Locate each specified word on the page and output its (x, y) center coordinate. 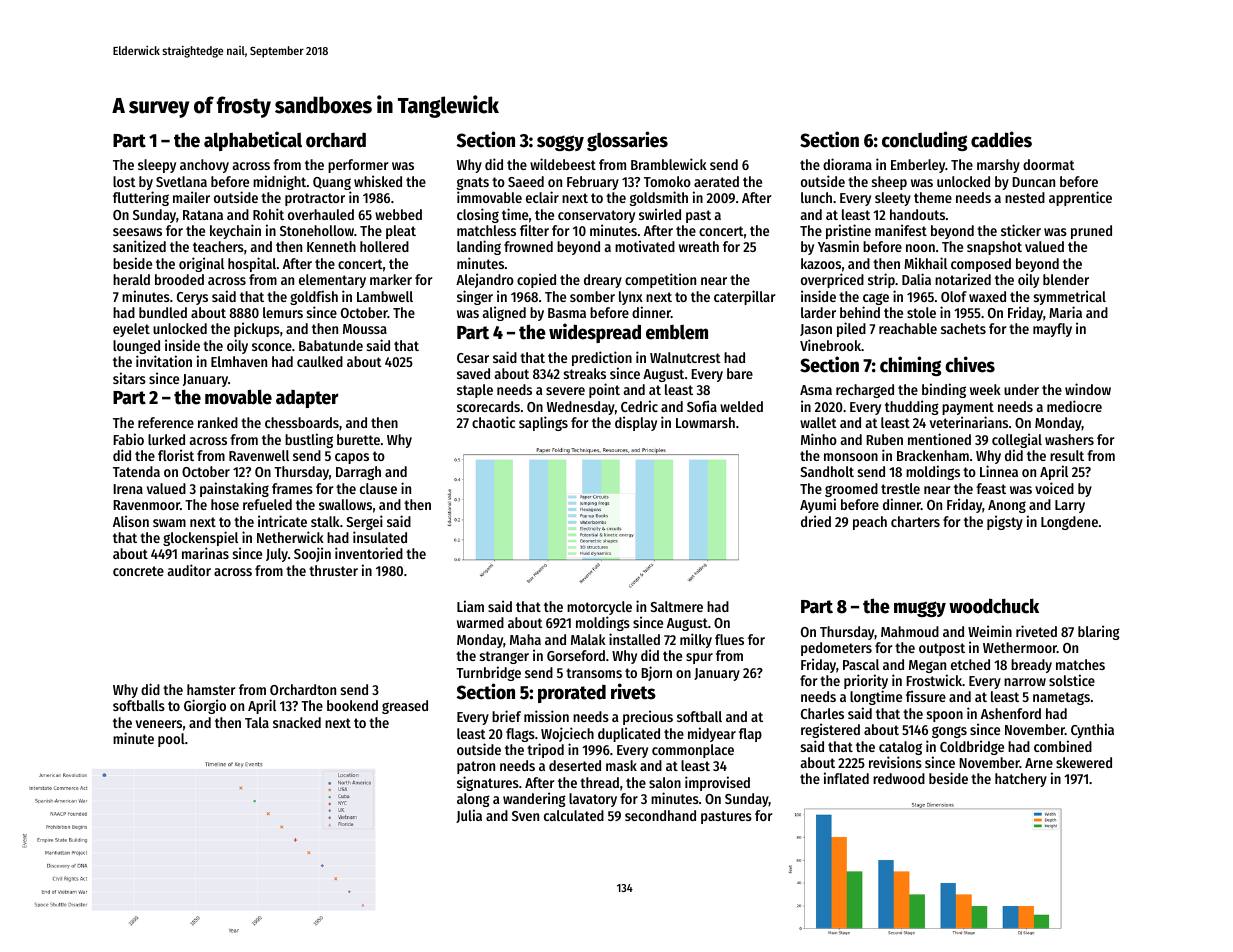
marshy (998, 166)
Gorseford (576, 655)
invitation (164, 361)
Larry (1070, 506)
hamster (211, 689)
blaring (1099, 632)
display (636, 423)
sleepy (157, 166)
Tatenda (136, 471)
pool (171, 740)
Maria (1065, 312)
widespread (595, 333)
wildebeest (563, 164)
